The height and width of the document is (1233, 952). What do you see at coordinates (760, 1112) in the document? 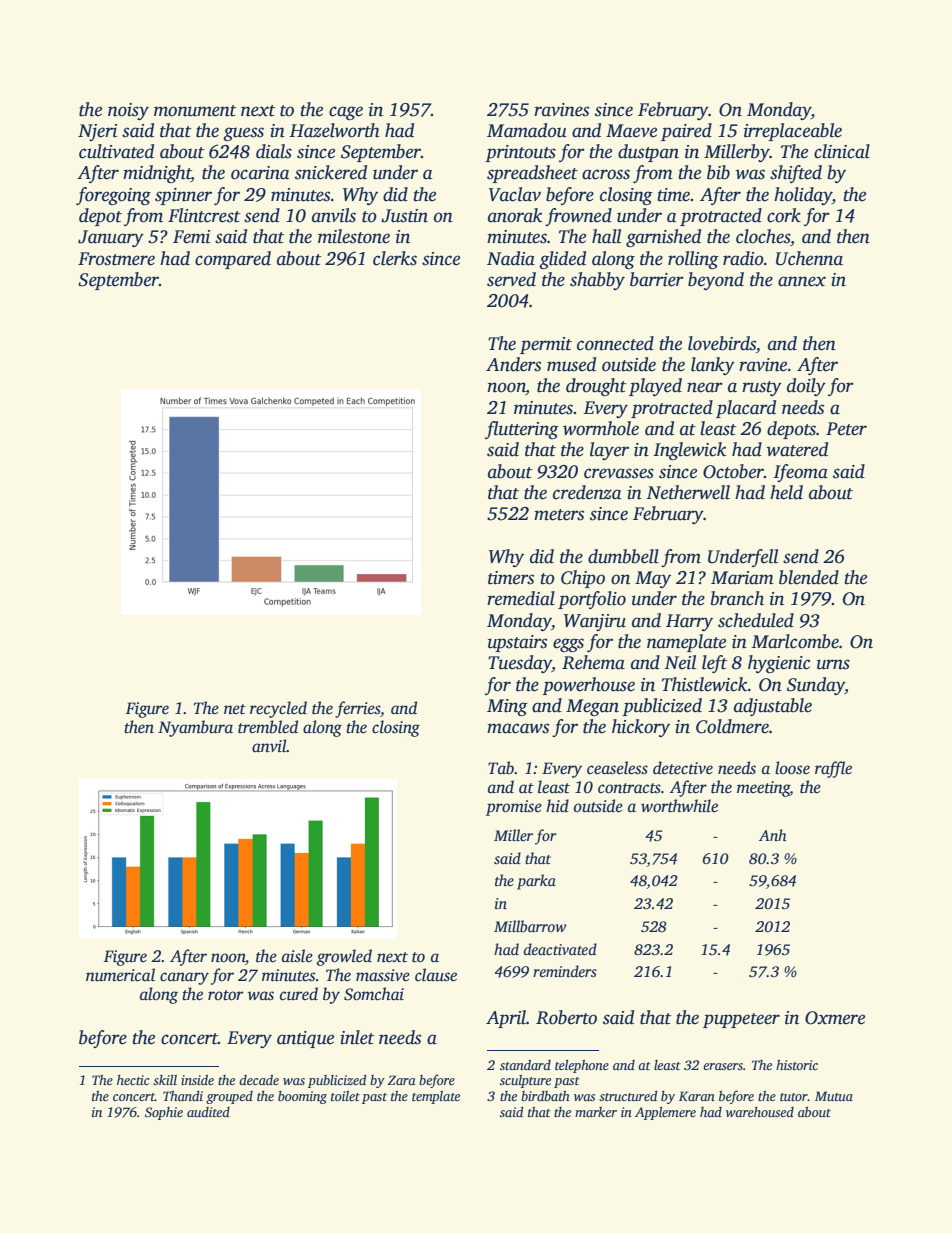
I see `warehoused` at bounding box center [760, 1112].
